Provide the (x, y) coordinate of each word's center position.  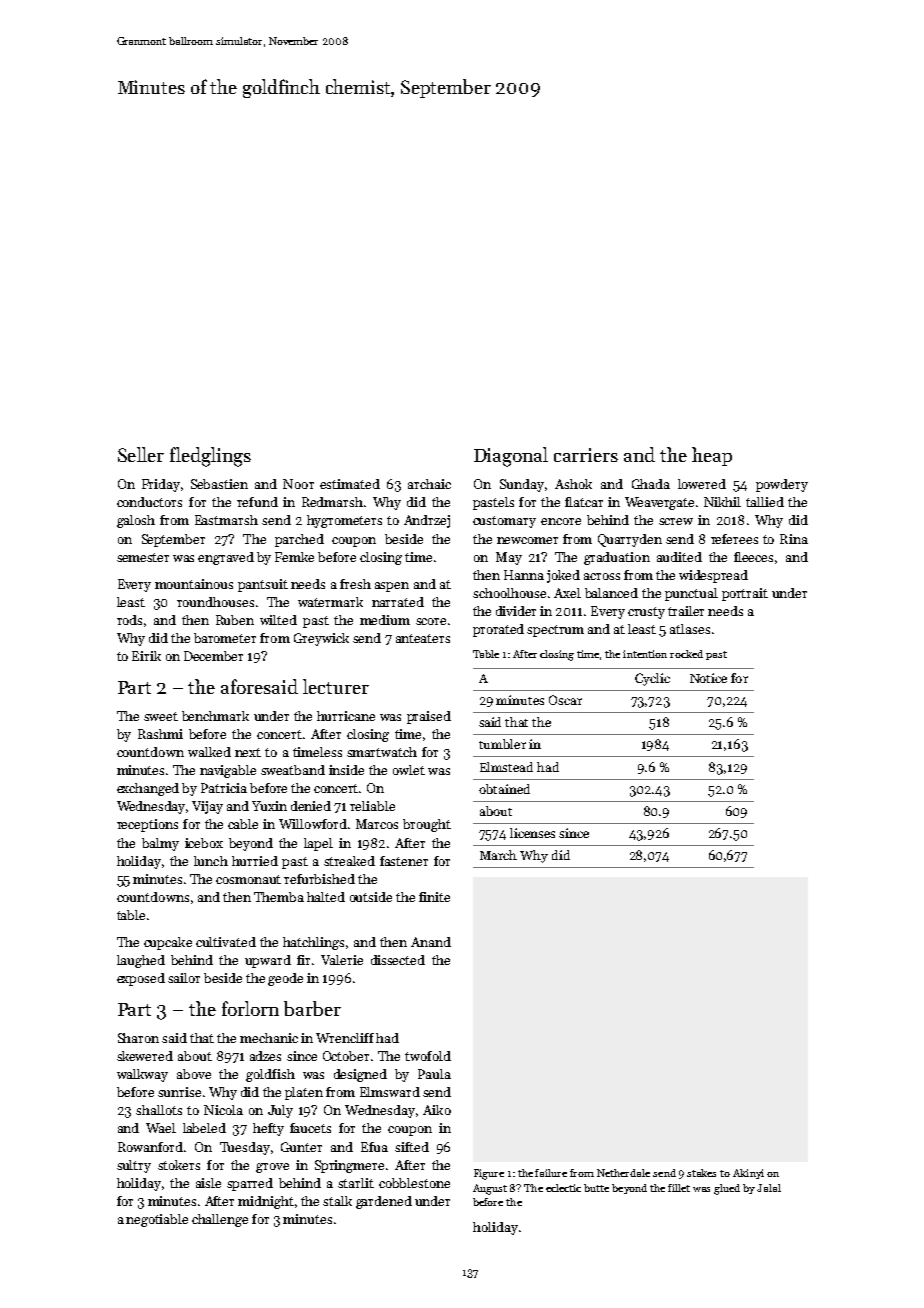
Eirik (146, 656)
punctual (691, 594)
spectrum (555, 631)
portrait (745, 594)
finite (434, 897)
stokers (179, 1165)
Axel (567, 593)
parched (299, 540)
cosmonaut (248, 879)
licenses (532, 833)
